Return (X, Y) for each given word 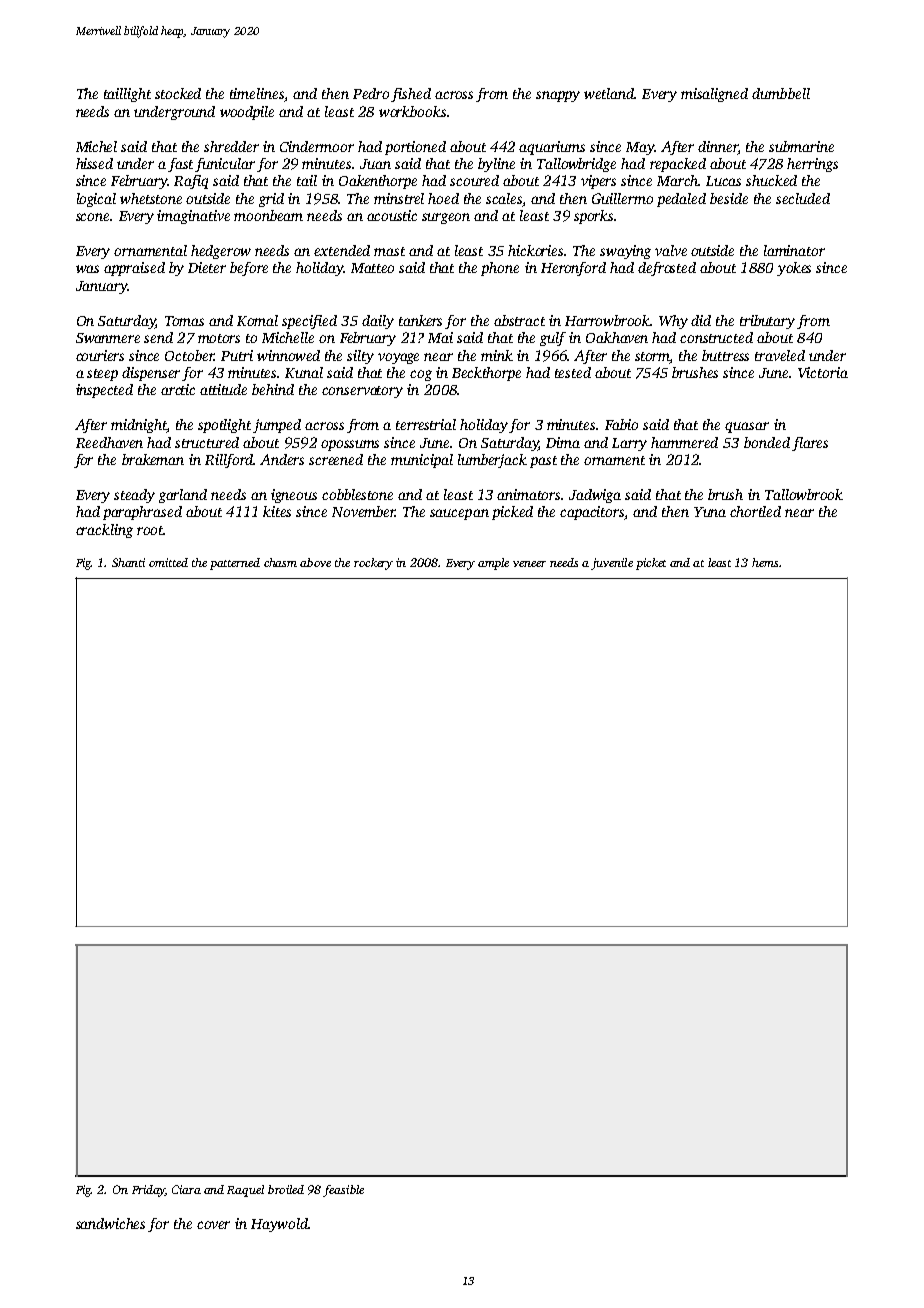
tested (573, 372)
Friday (148, 1191)
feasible (343, 1191)
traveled (780, 355)
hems (765, 562)
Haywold (279, 1225)
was (87, 269)
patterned (235, 564)
